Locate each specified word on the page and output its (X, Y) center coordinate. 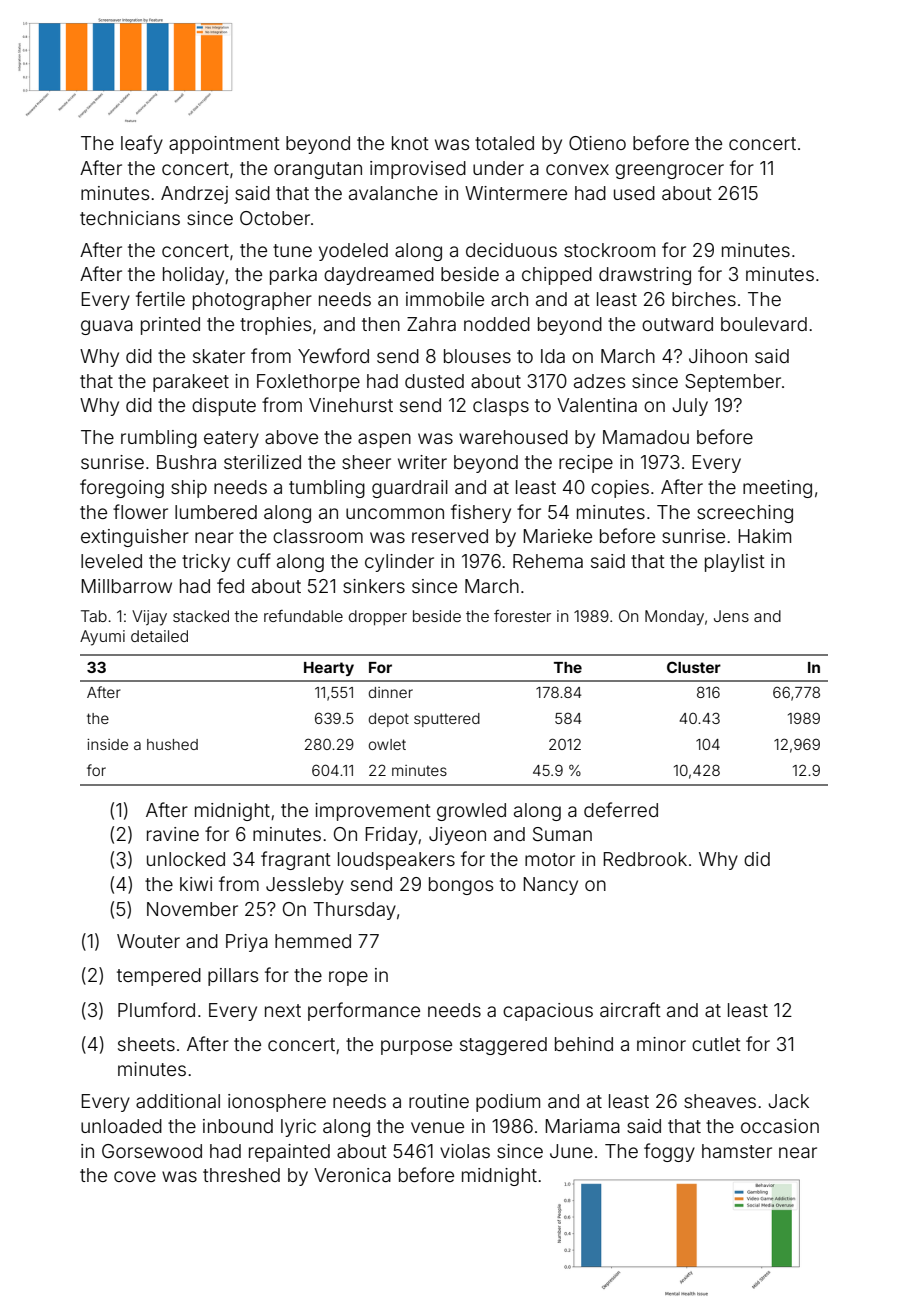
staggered (503, 1046)
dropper (378, 617)
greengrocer (669, 171)
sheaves (720, 1101)
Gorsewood (152, 1151)
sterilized (262, 462)
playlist (735, 563)
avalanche (393, 193)
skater (219, 356)
